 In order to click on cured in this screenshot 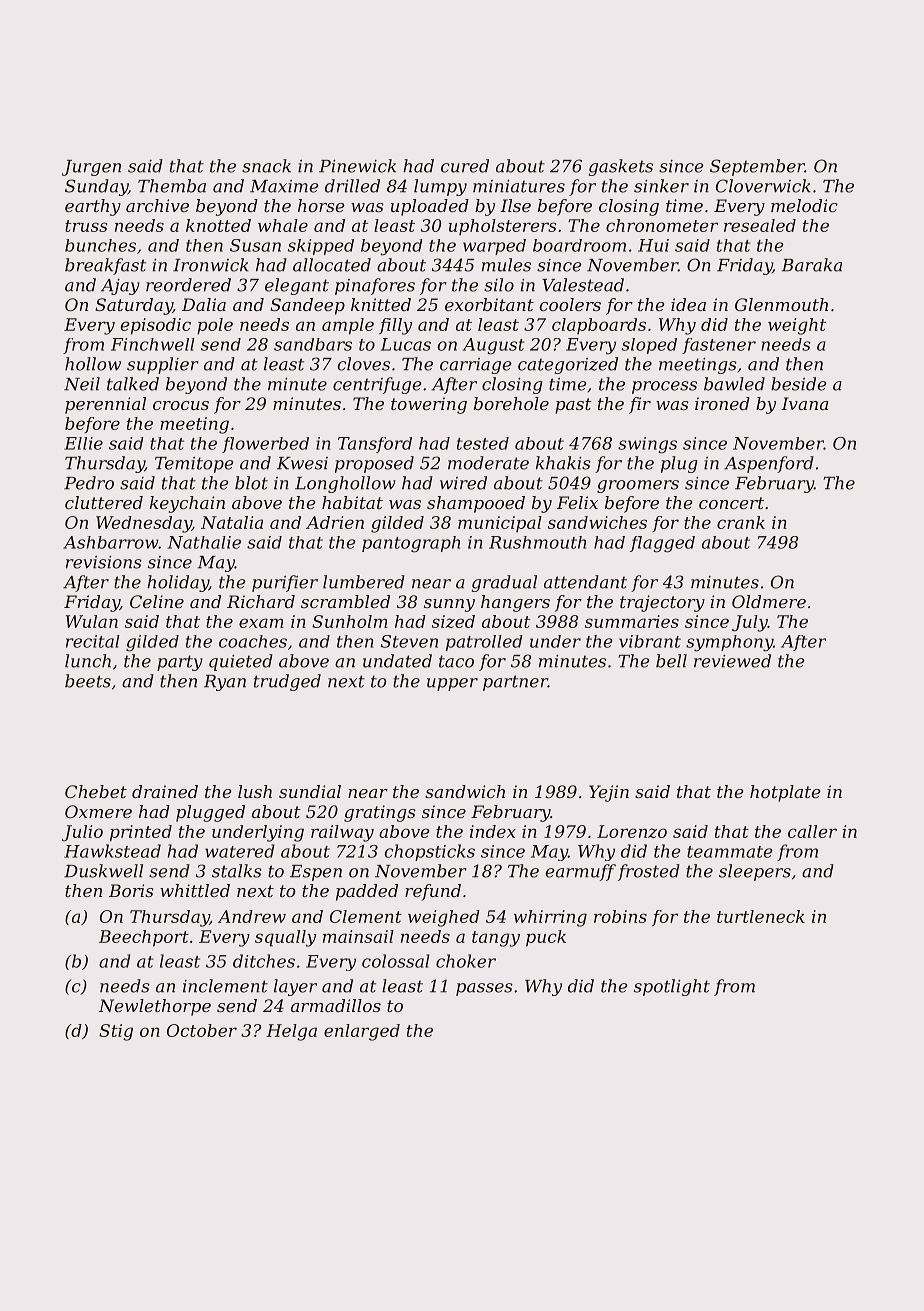, I will do `click(465, 166)`.
